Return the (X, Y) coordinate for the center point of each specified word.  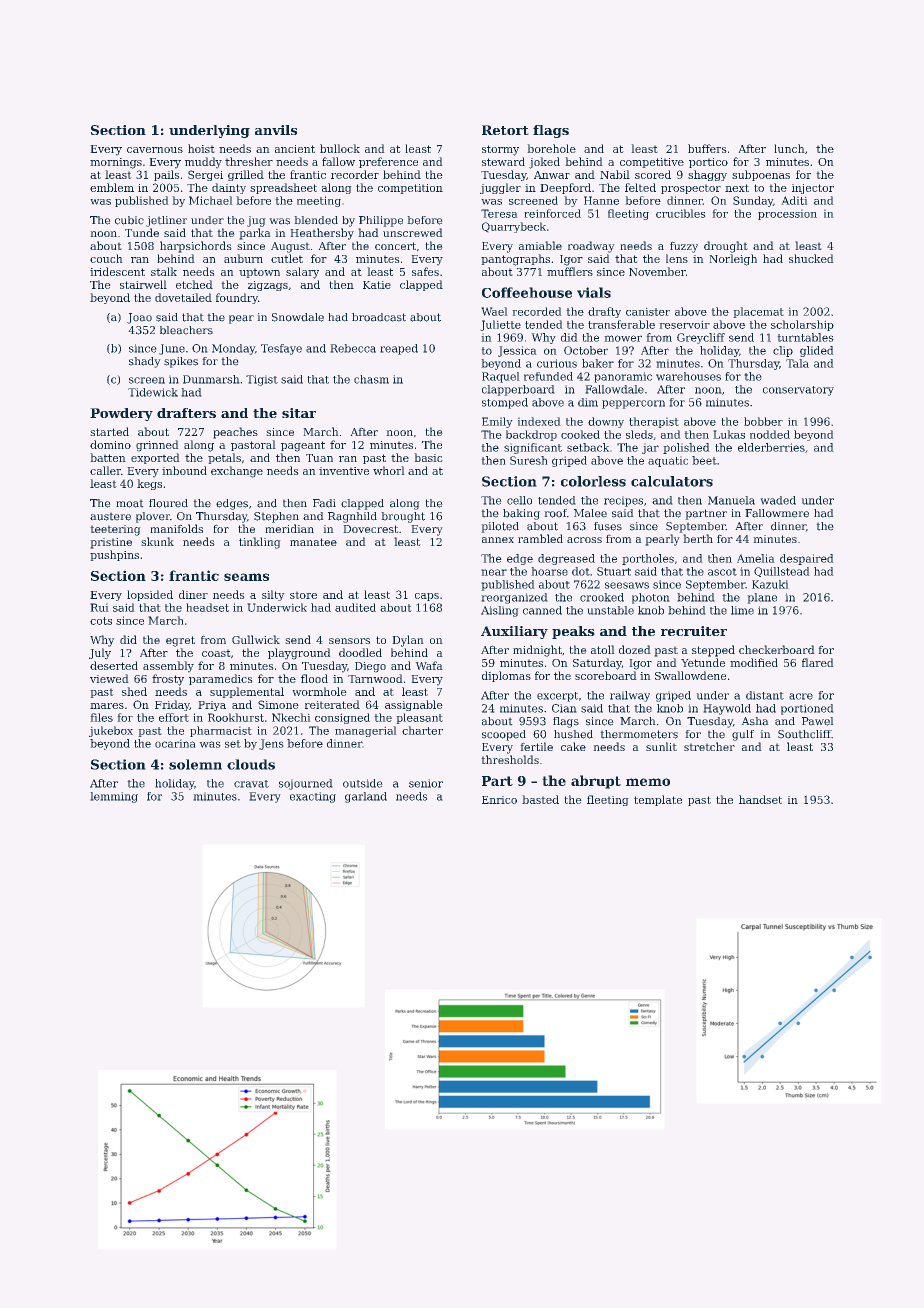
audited (355, 607)
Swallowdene (690, 675)
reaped (399, 349)
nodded (770, 434)
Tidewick (153, 392)
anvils (276, 130)
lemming (114, 797)
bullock (340, 148)
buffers (707, 148)
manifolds (177, 528)
